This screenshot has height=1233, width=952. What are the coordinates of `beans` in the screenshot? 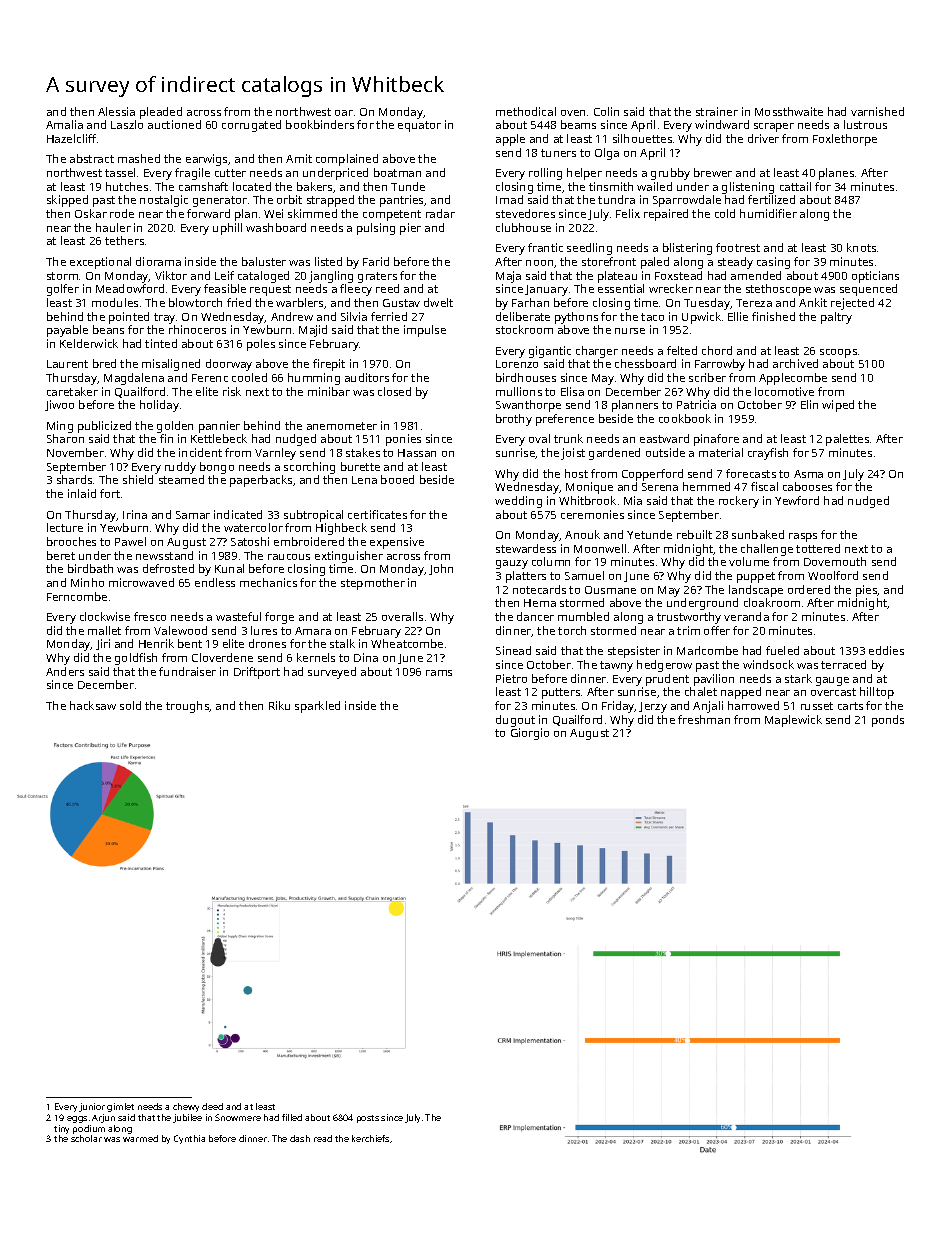 It's located at (108, 329).
